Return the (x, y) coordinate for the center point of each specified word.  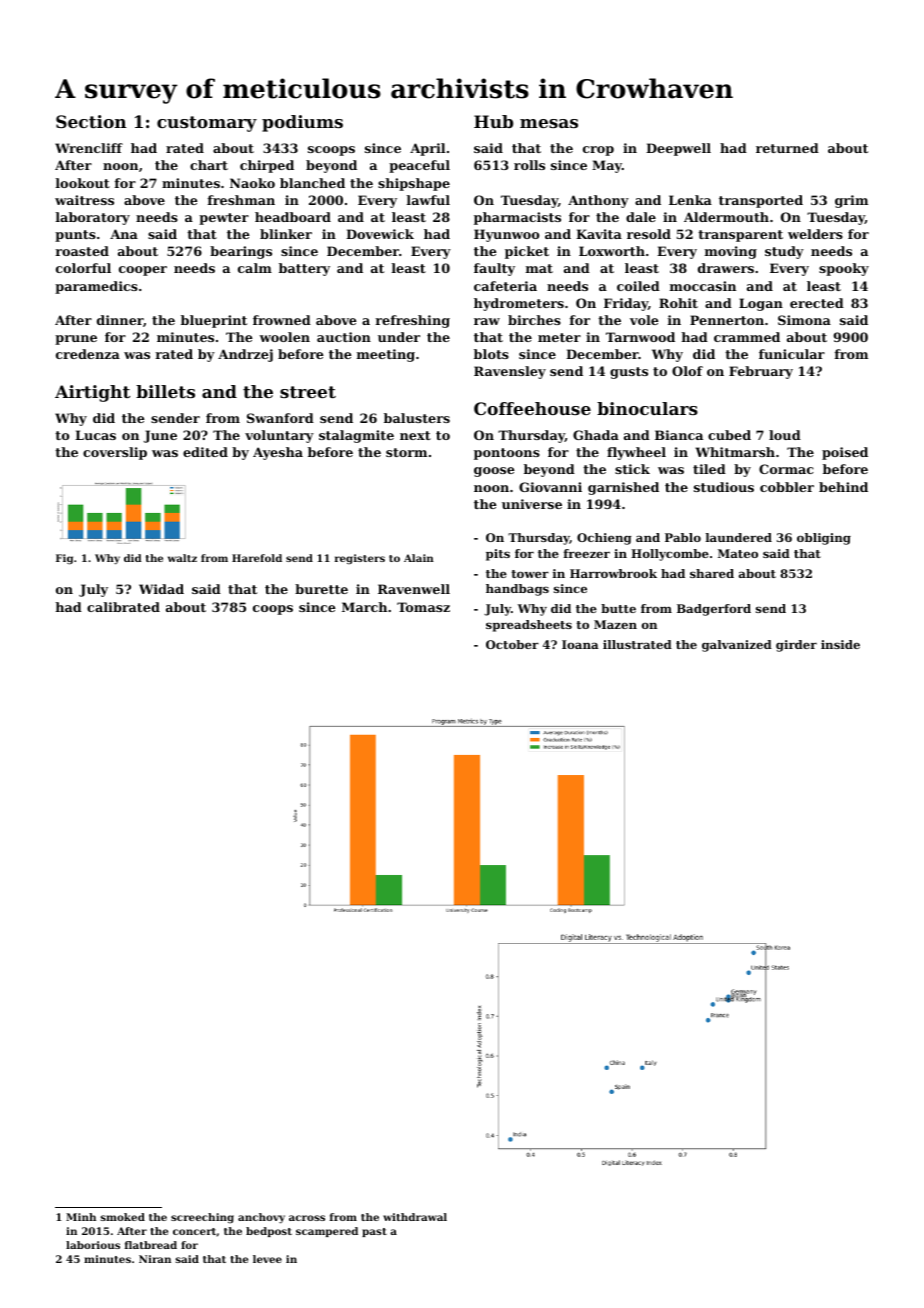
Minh (81, 1217)
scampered (327, 1232)
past (374, 1232)
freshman (241, 200)
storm (406, 452)
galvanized (737, 646)
